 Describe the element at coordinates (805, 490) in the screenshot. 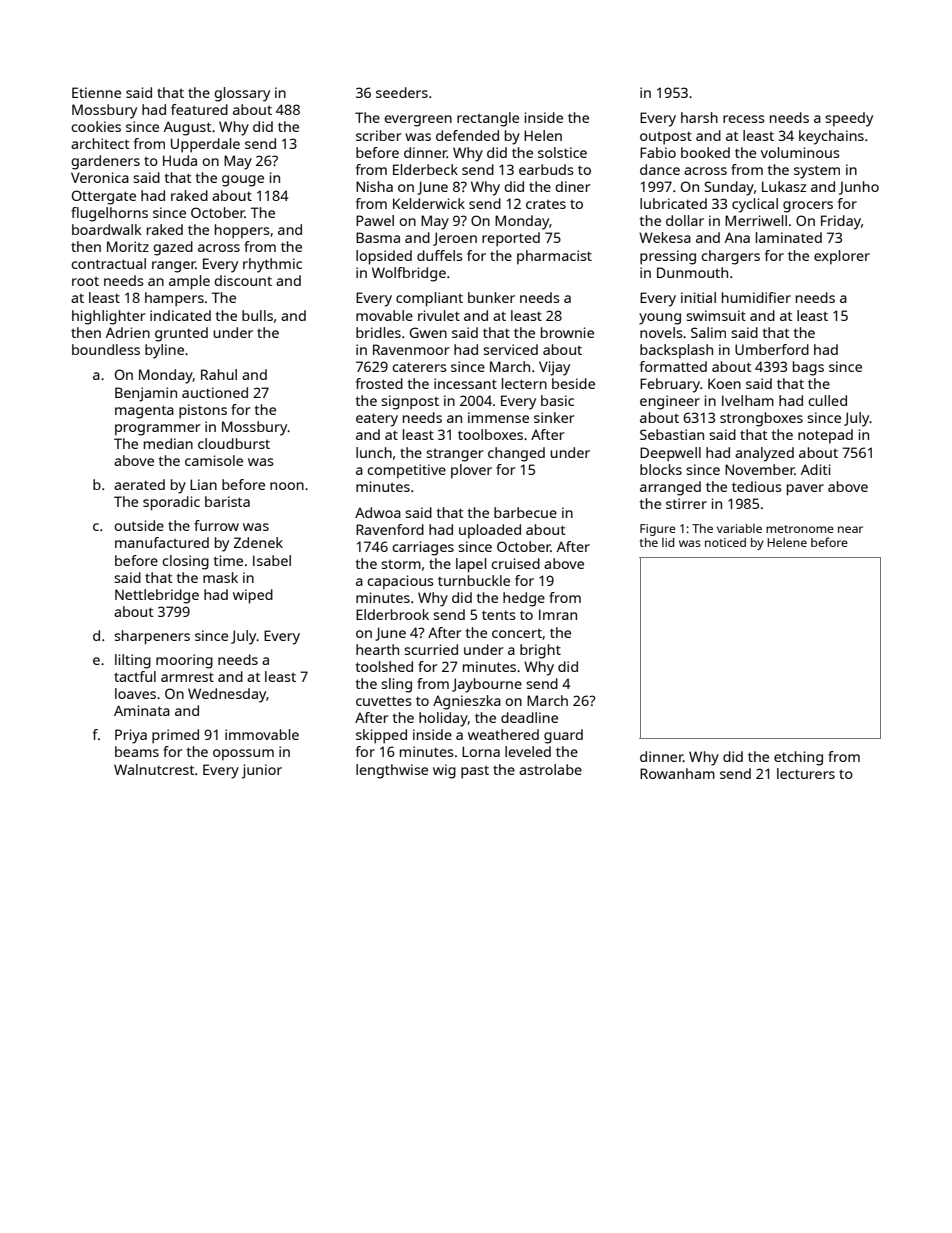

I see `paver` at that location.
